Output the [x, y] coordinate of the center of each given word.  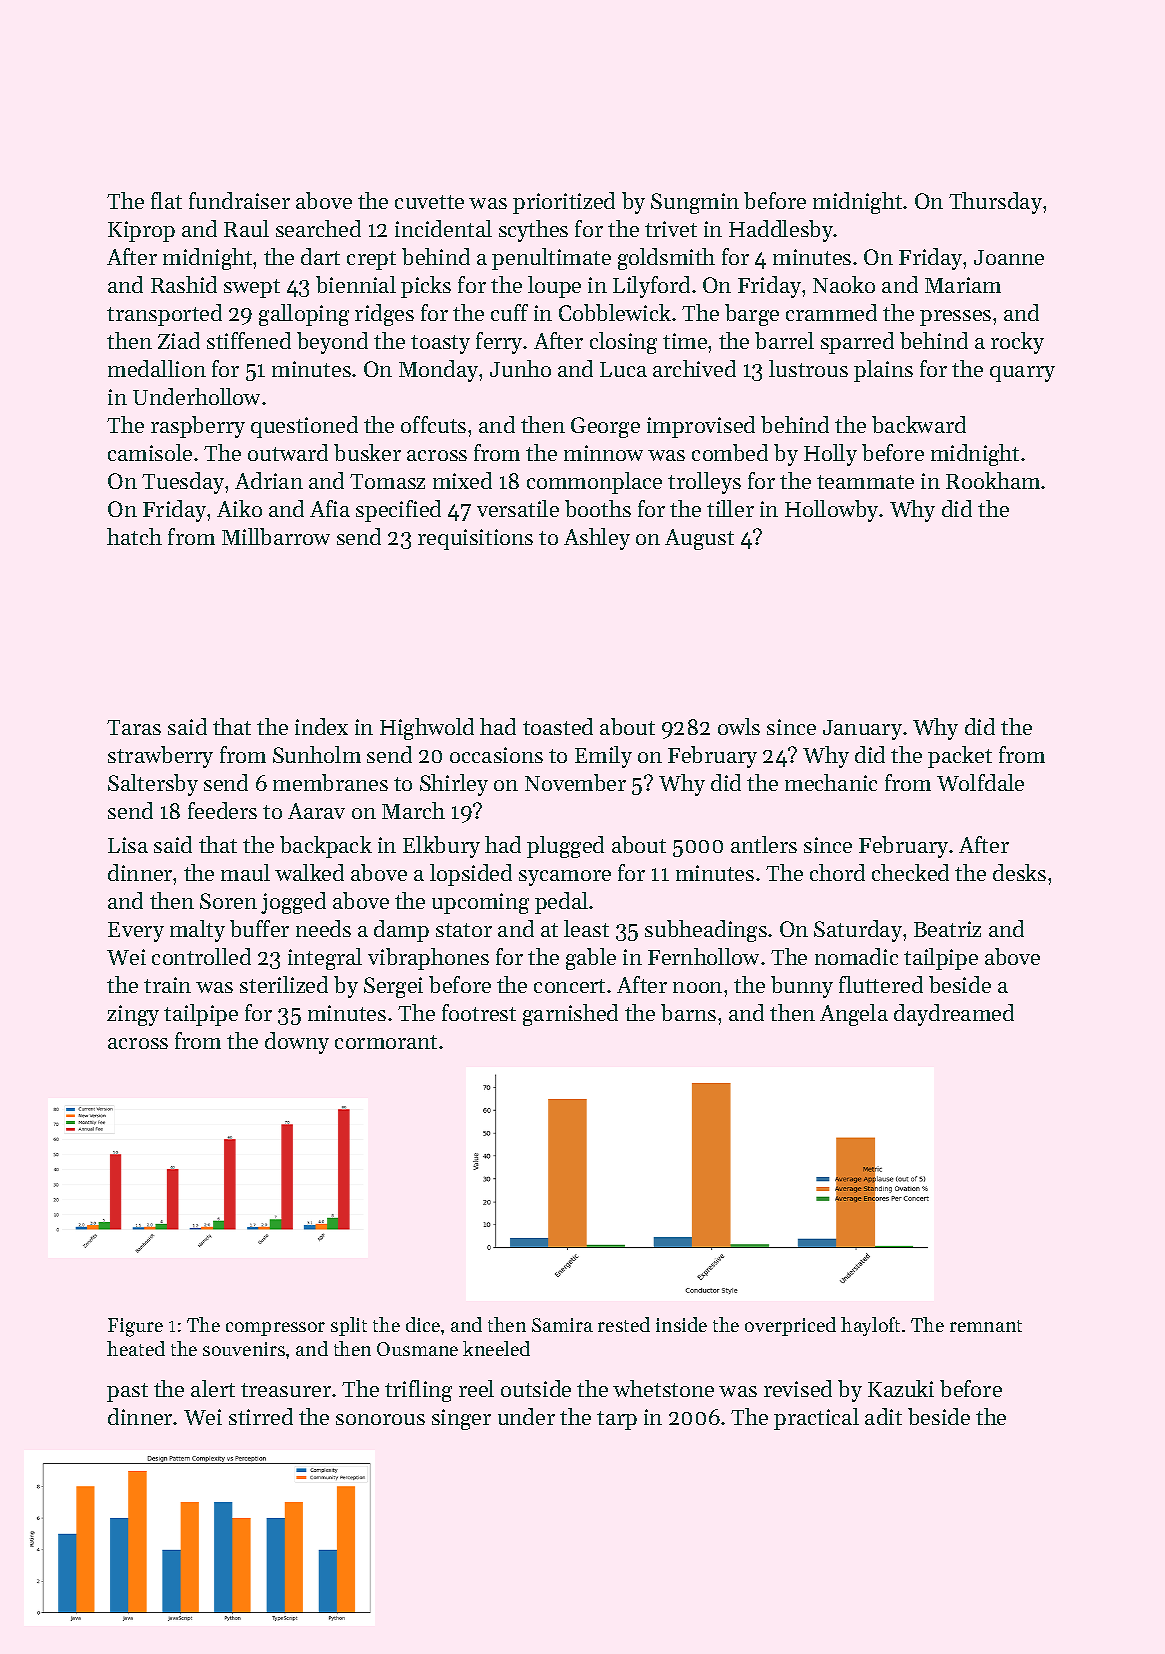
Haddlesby [781, 231]
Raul [246, 228]
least [586, 928]
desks [1019, 872]
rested [624, 1324]
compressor [275, 1329]
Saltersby [153, 785]
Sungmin [695, 203]
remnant [986, 1326]
